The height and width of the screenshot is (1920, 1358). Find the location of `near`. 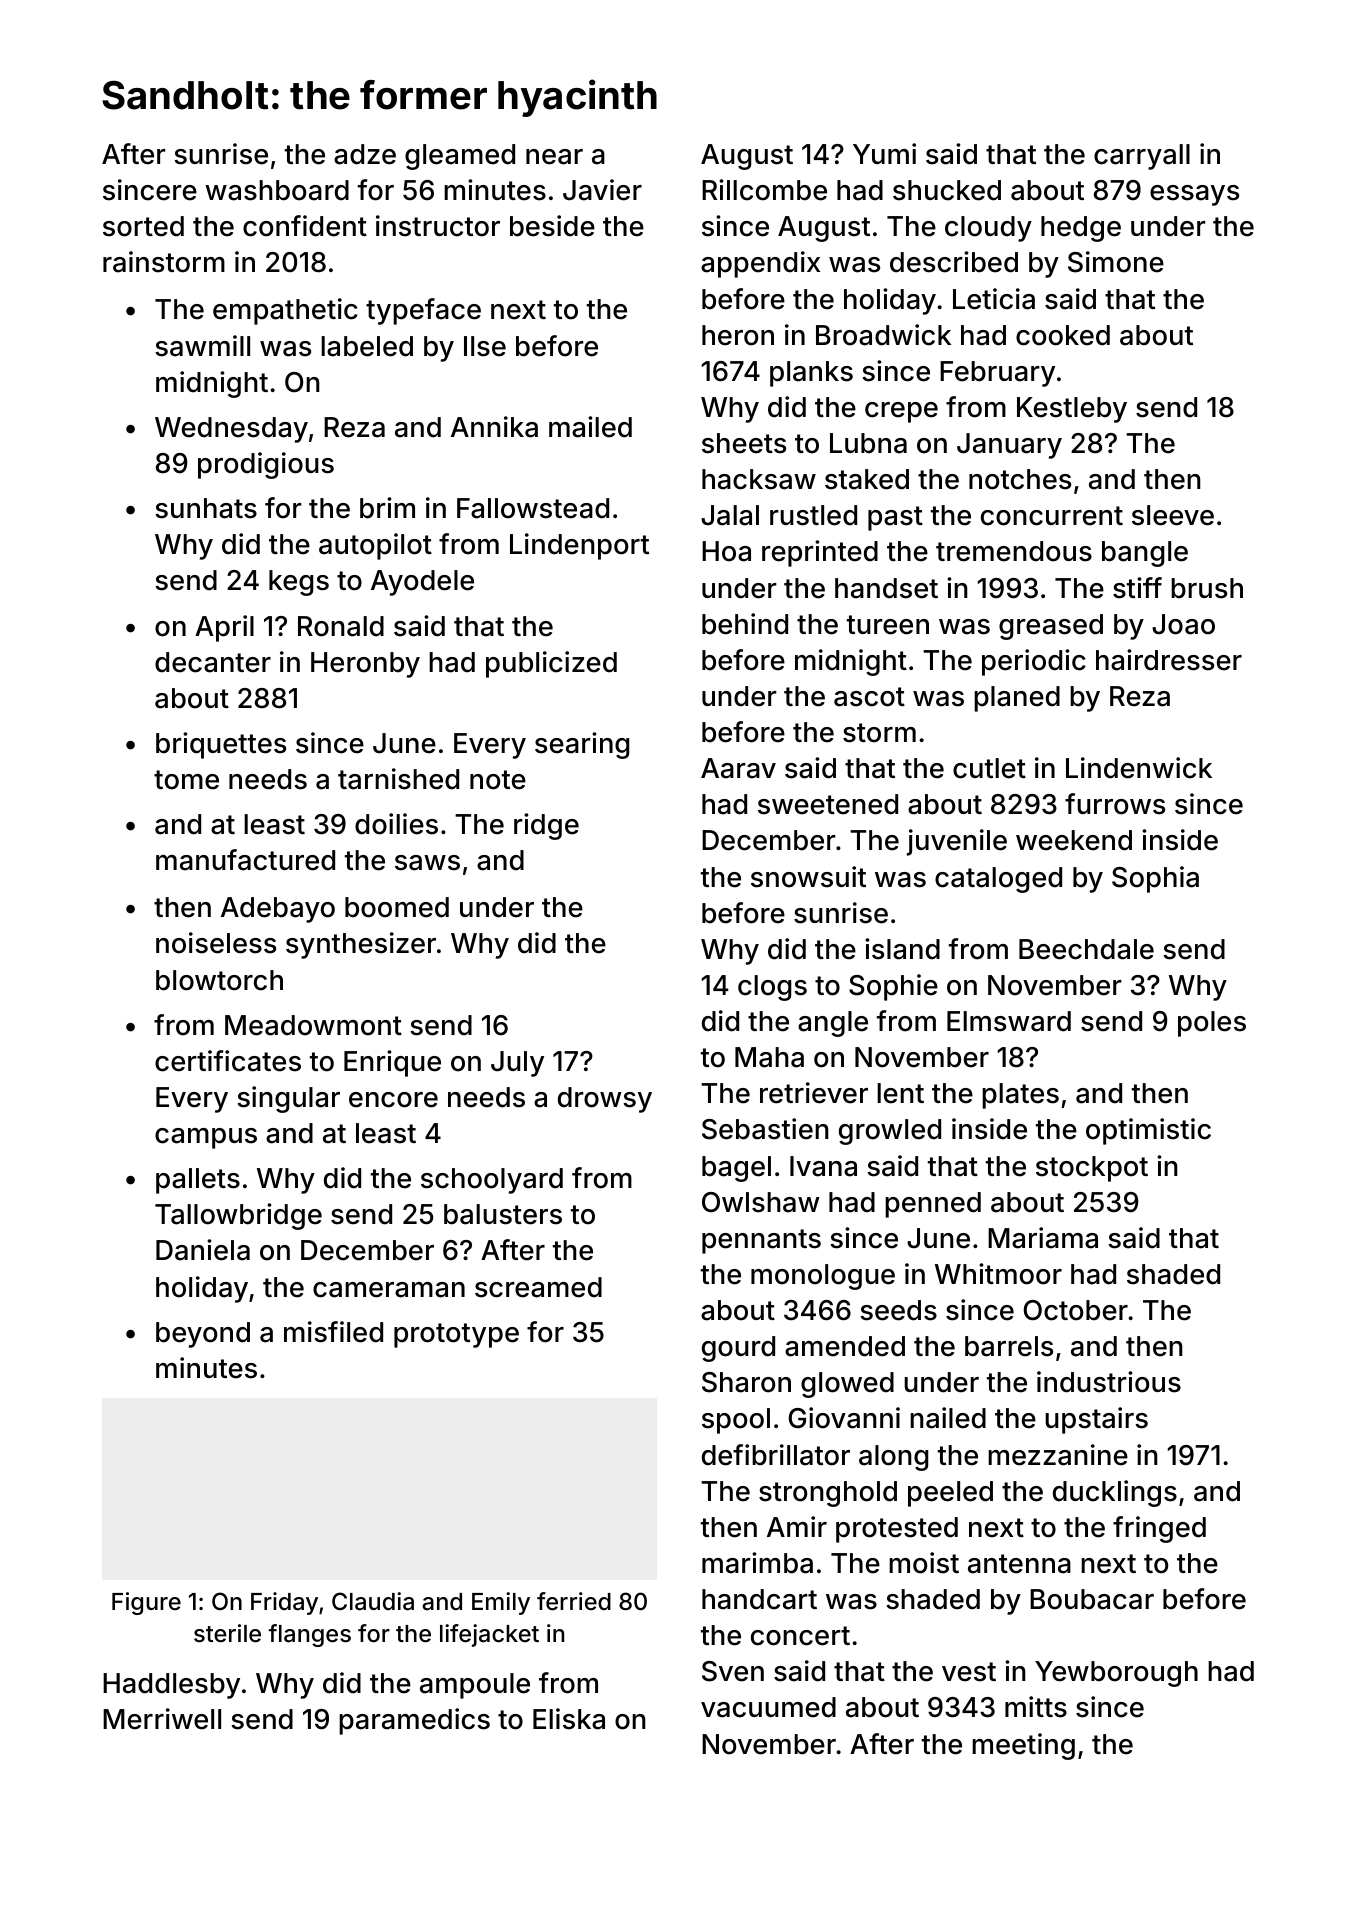

near is located at coordinates (554, 157).
